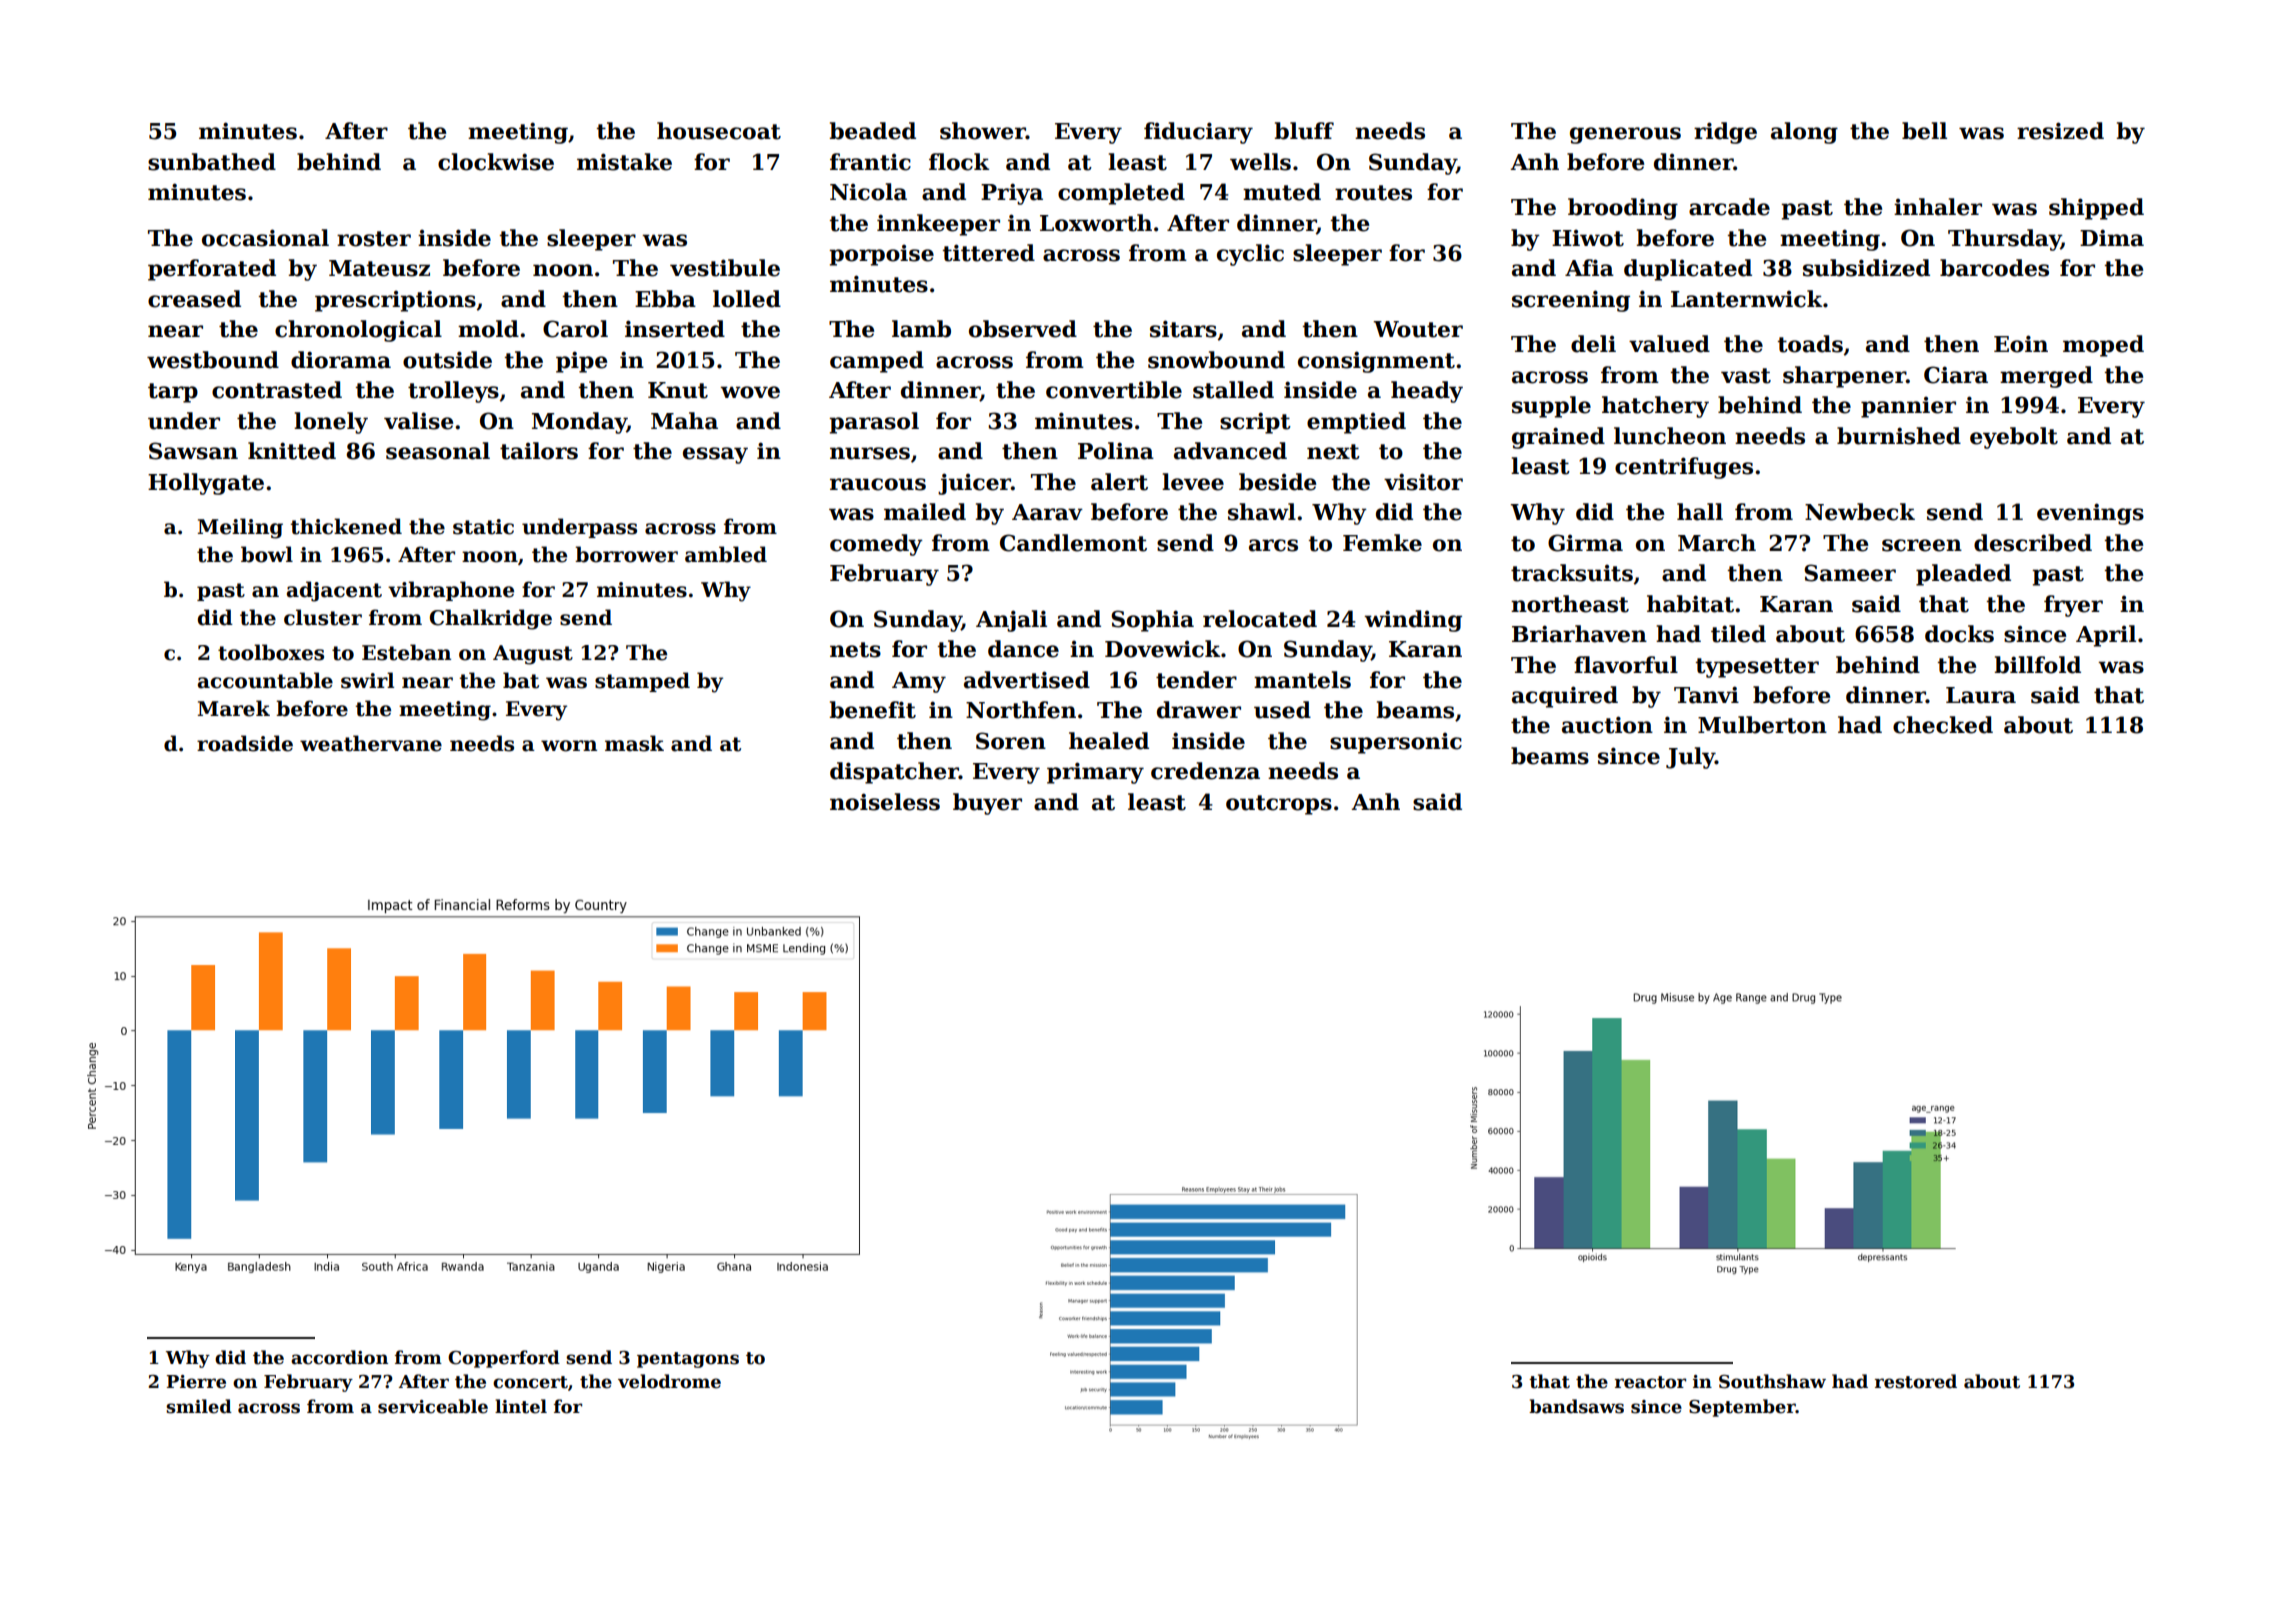 The height and width of the screenshot is (1620, 2292). I want to click on resized, so click(2060, 131).
